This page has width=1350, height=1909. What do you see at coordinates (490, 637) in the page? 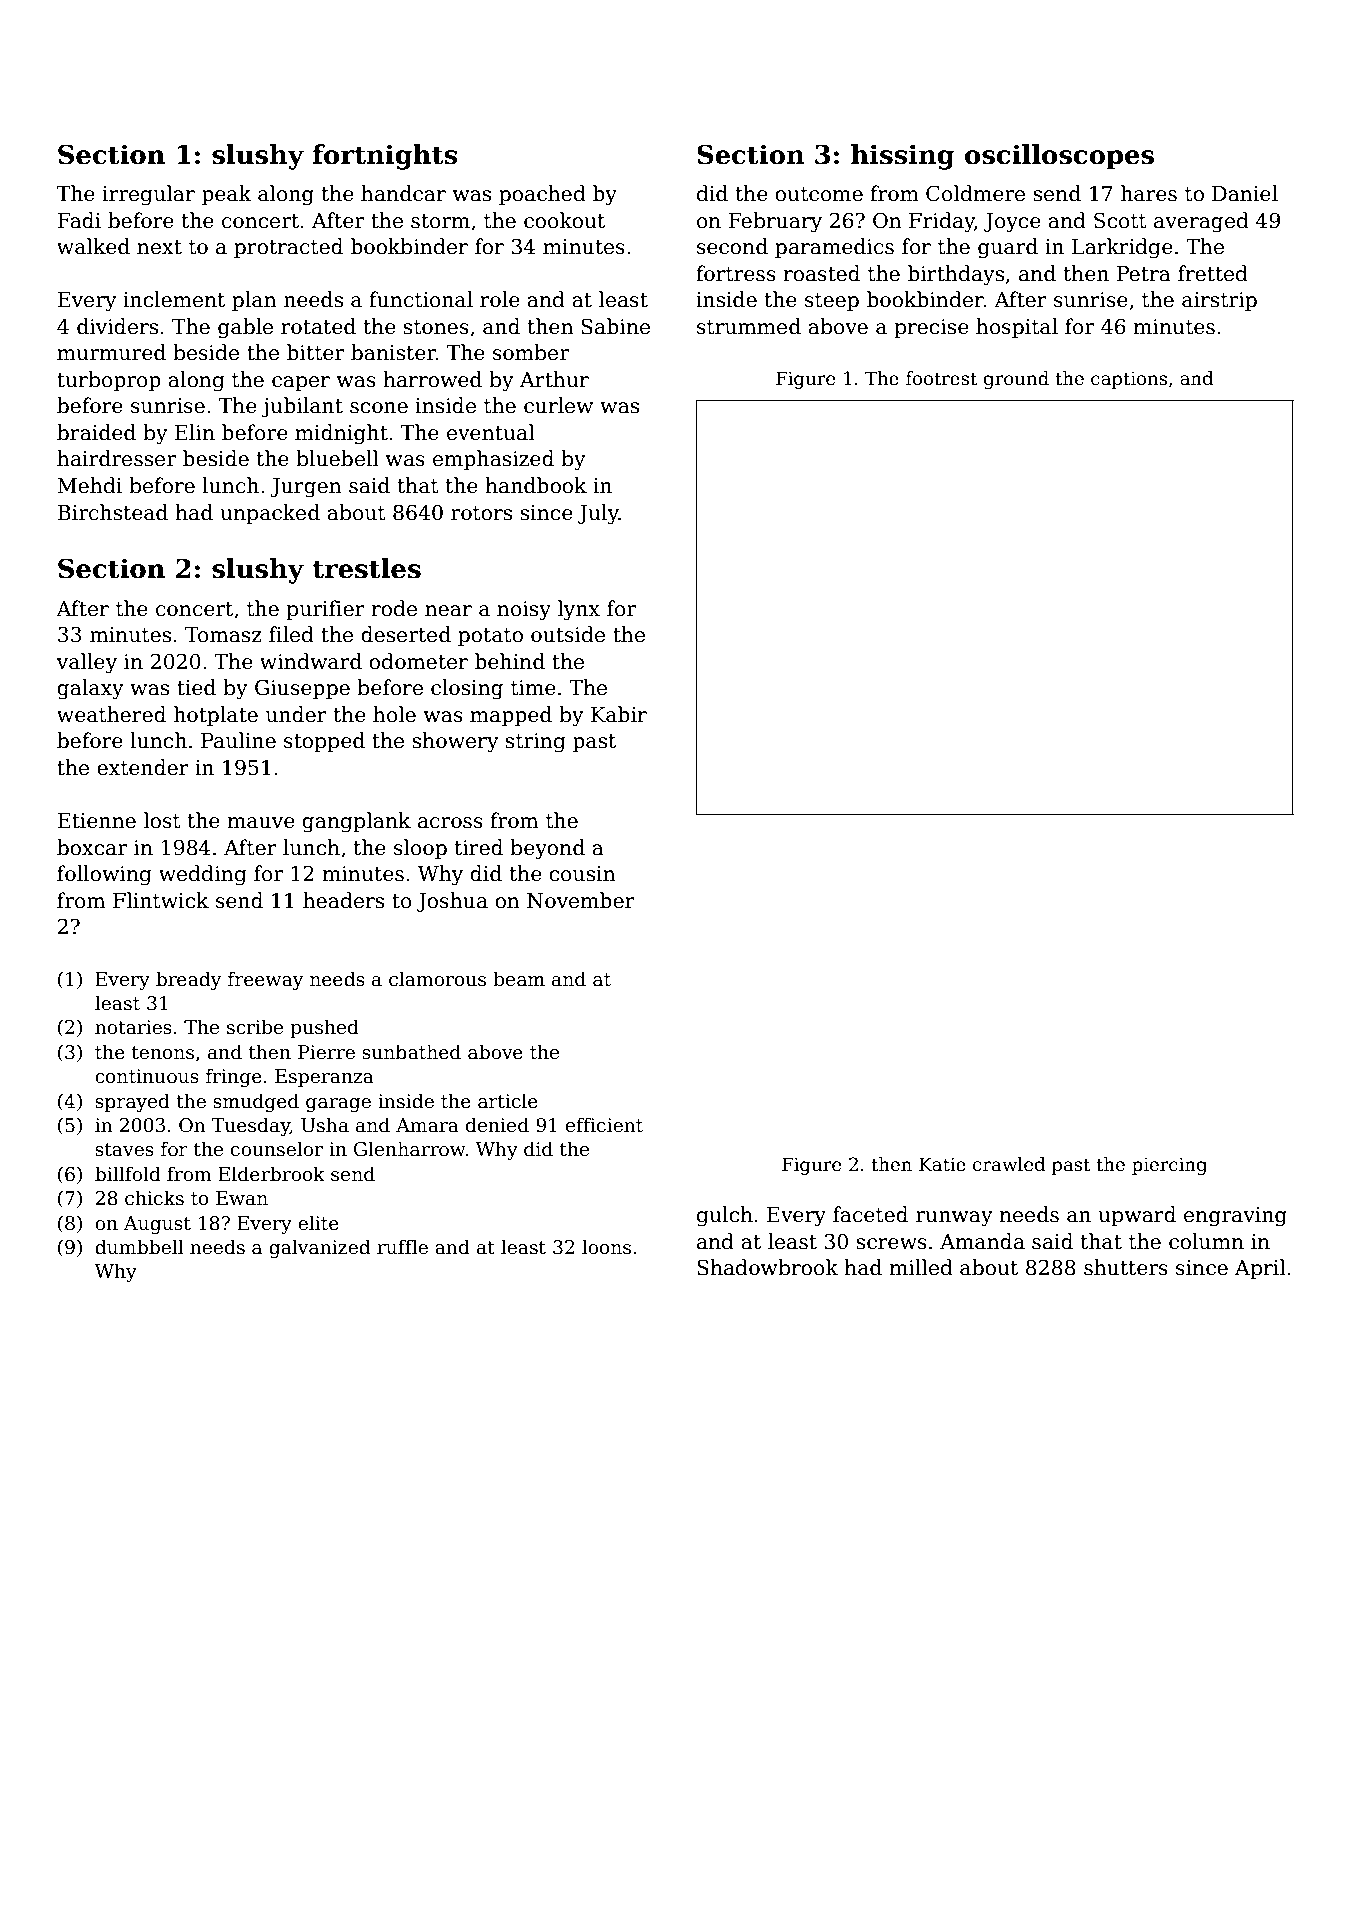
I see `potato` at bounding box center [490, 637].
